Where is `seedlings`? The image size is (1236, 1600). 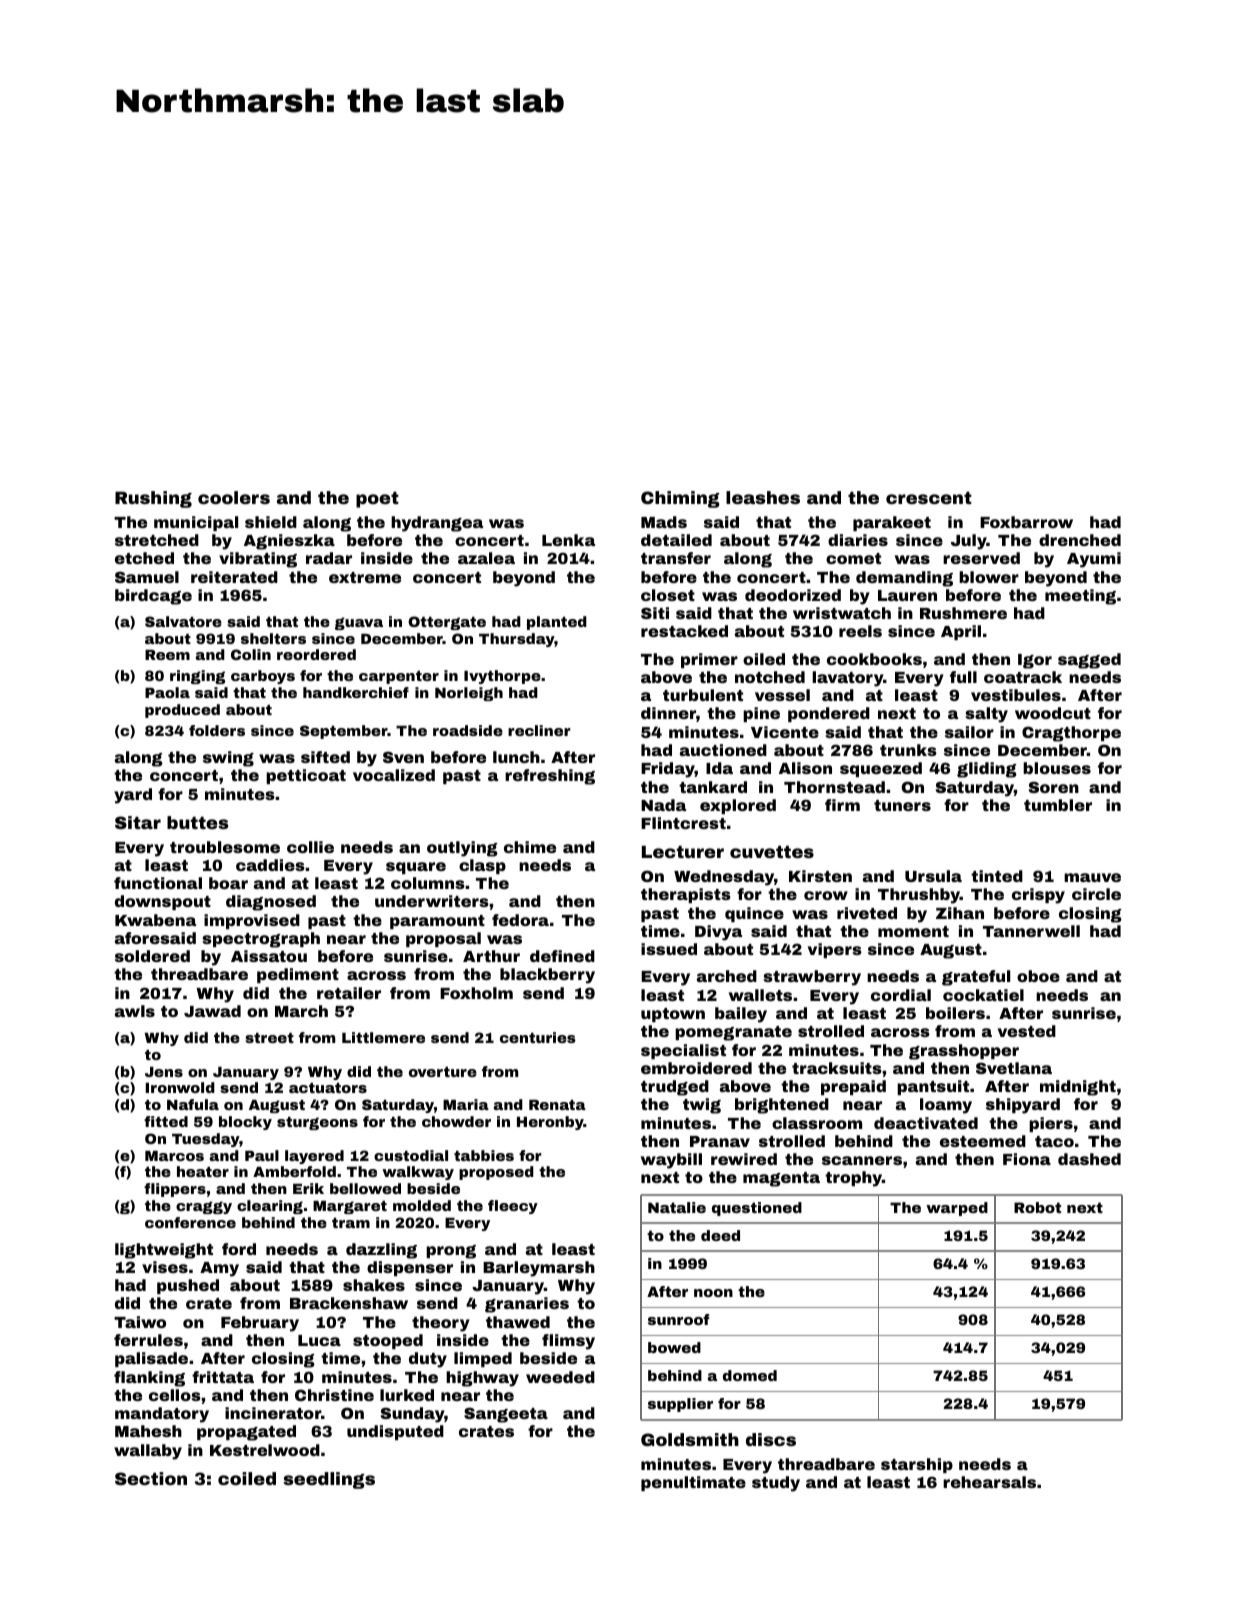
seedlings is located at coordinates (329, 1480).
